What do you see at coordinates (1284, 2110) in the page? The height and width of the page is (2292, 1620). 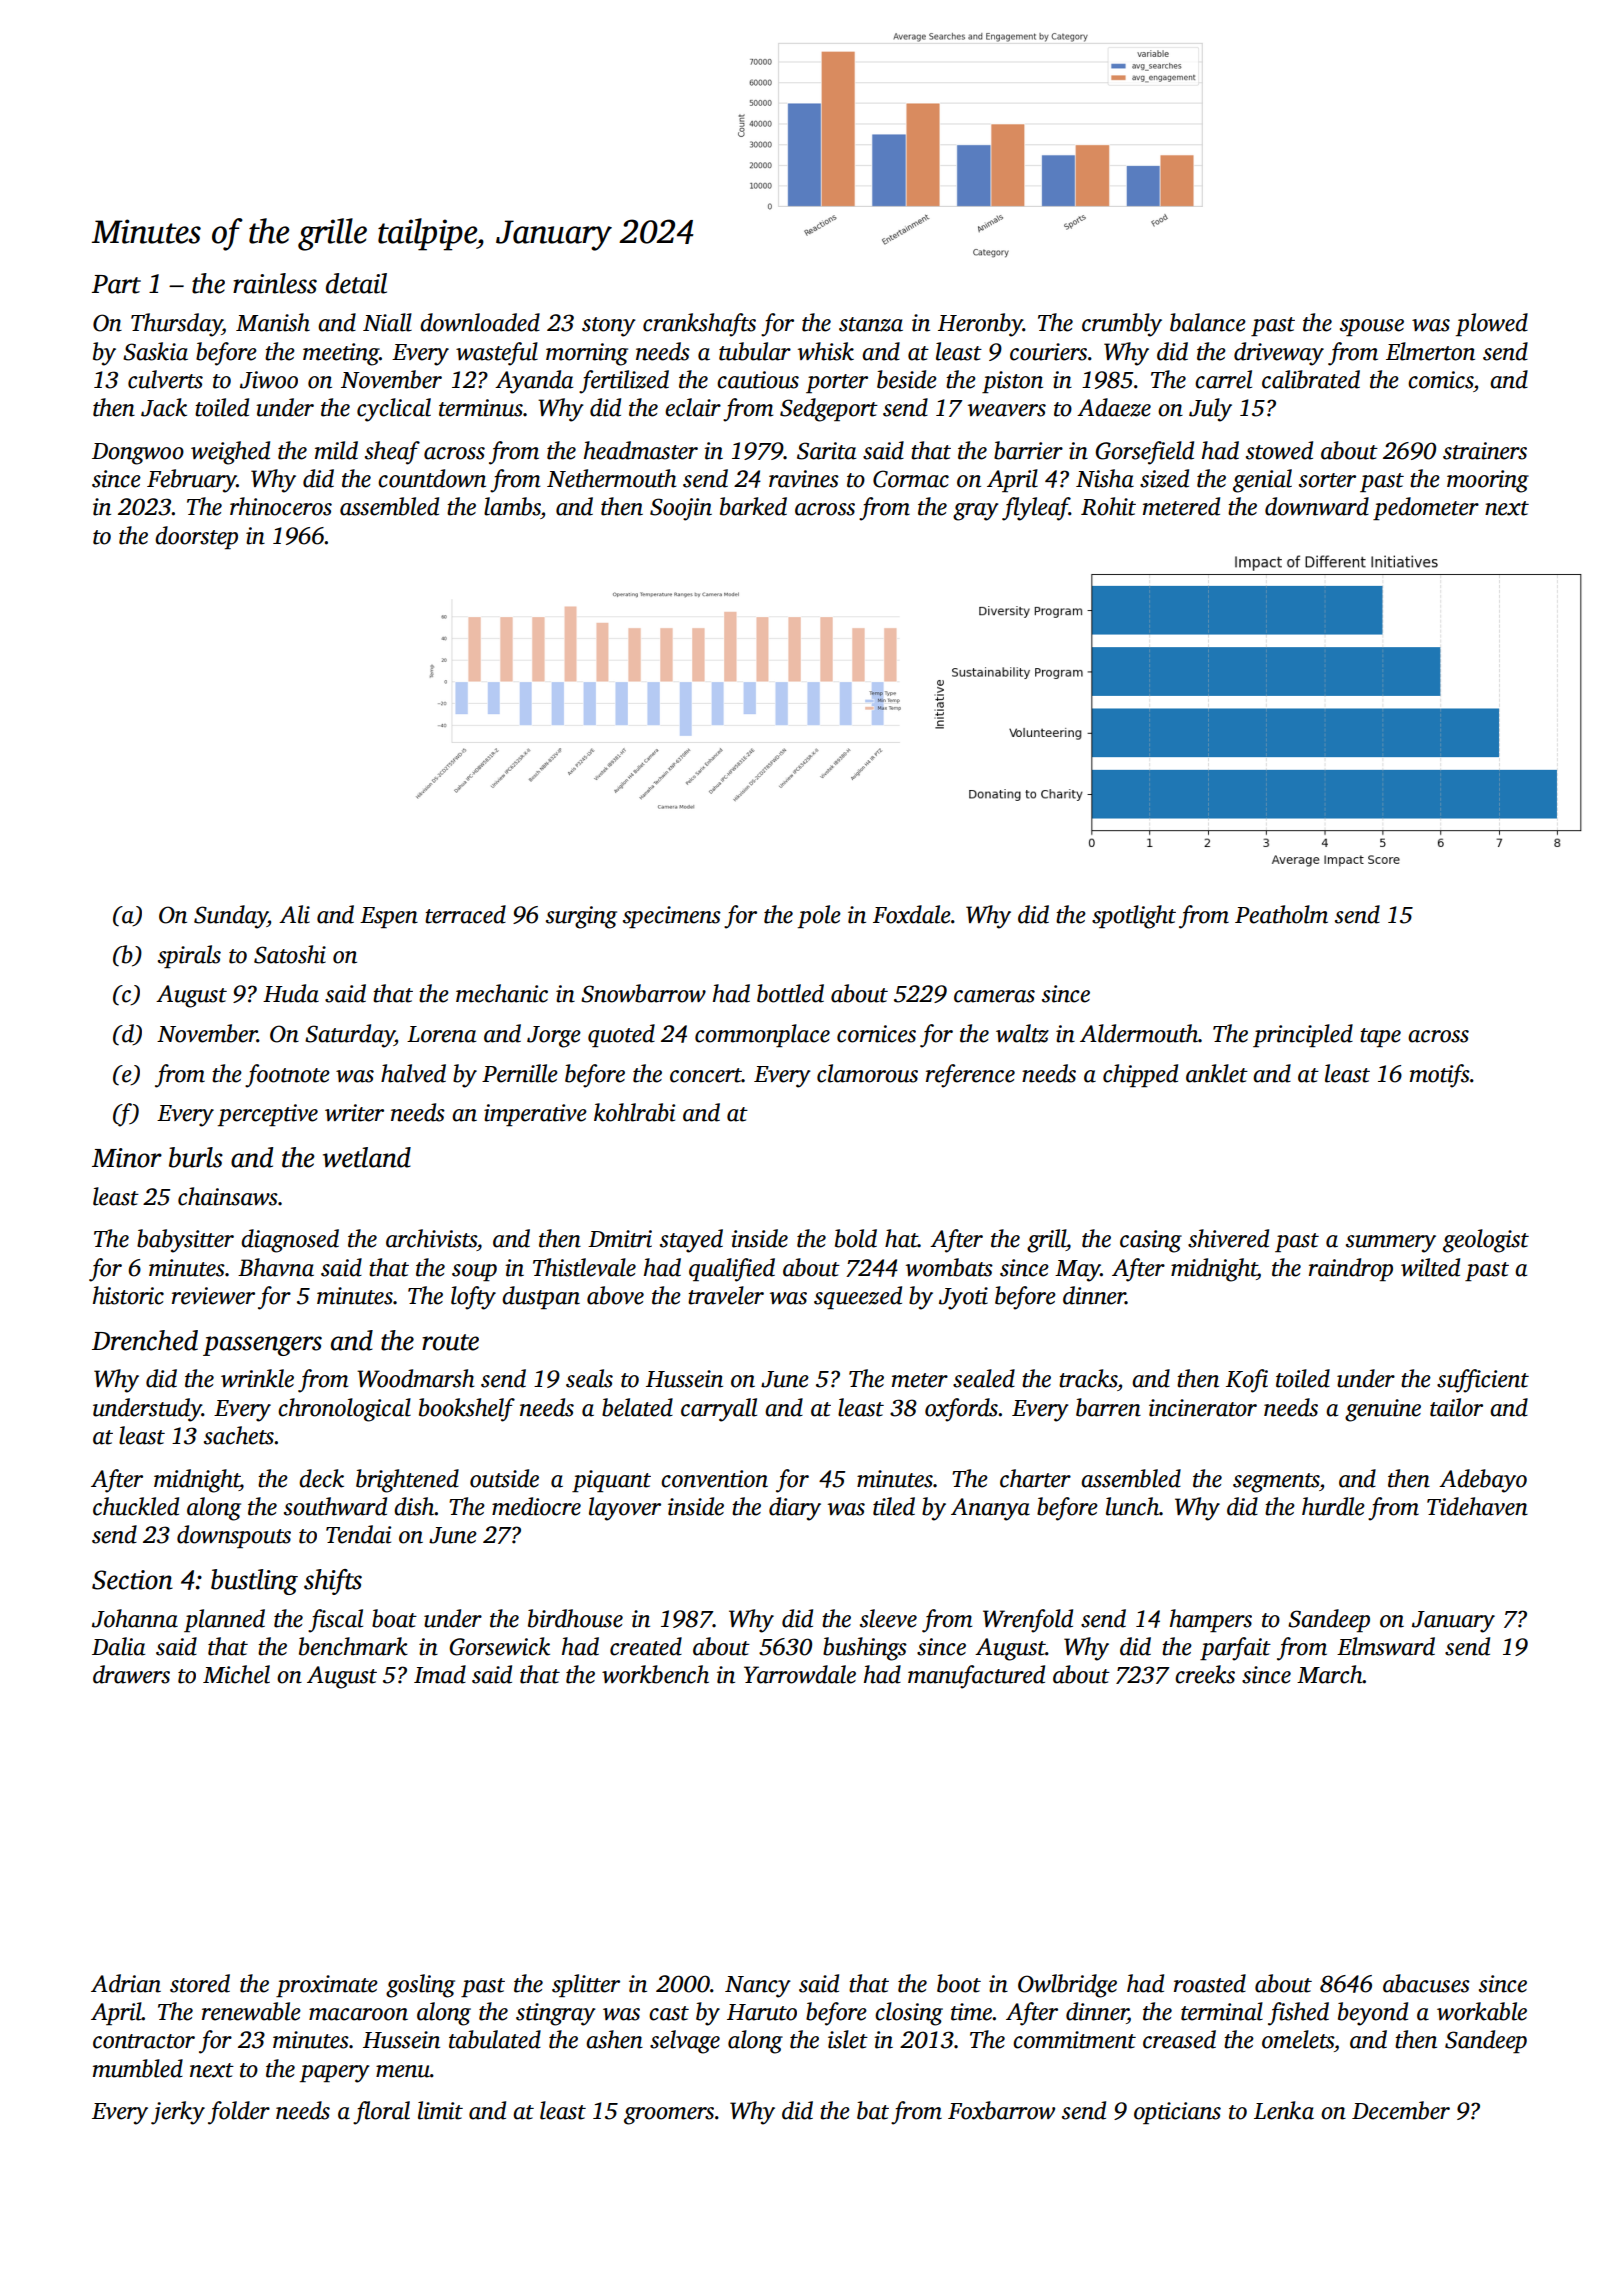 I see `Lenka` at bounding box center [1284, 2110].
